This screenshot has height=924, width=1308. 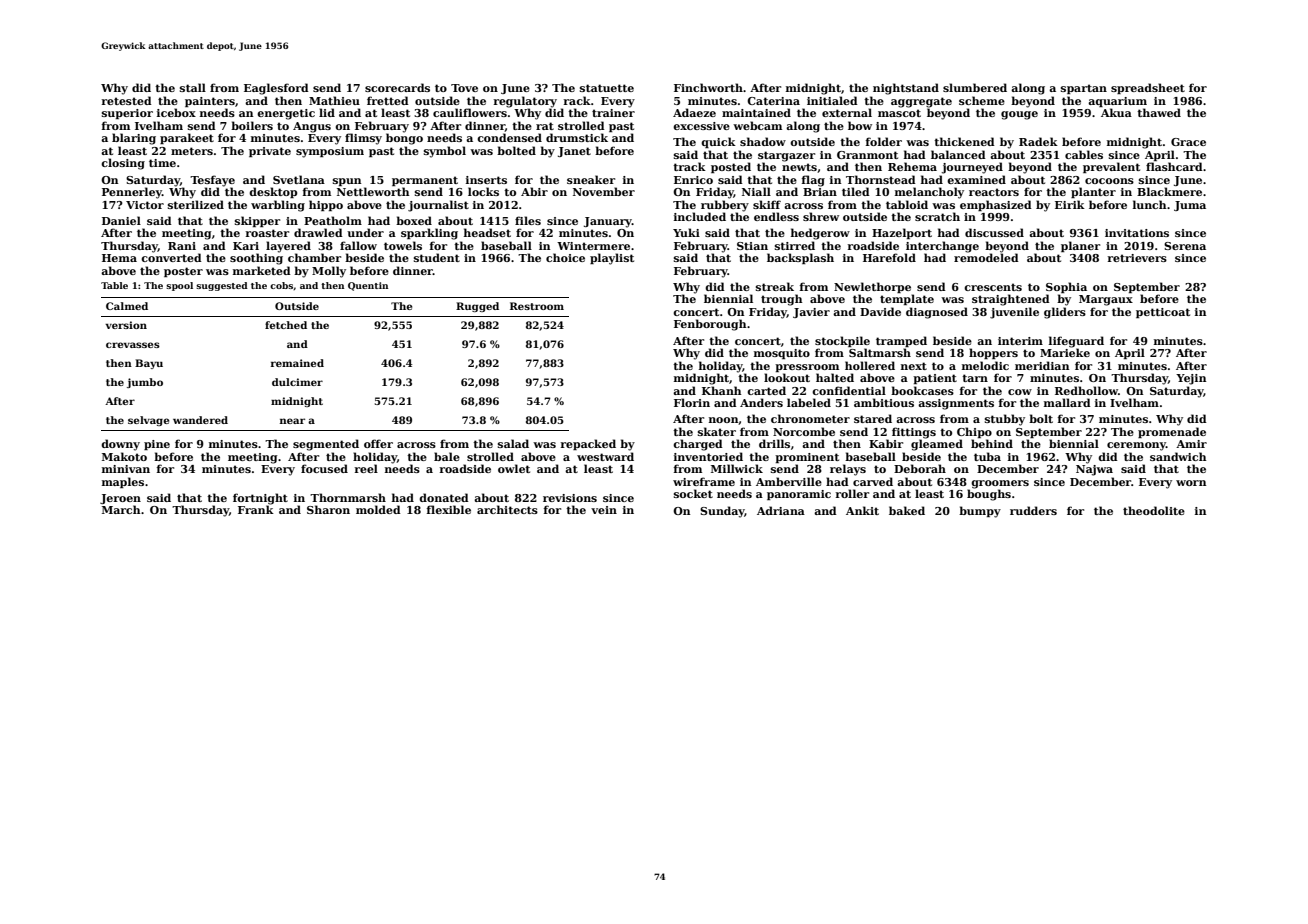 I want to click on scratch, so click(x=937, y=216).
